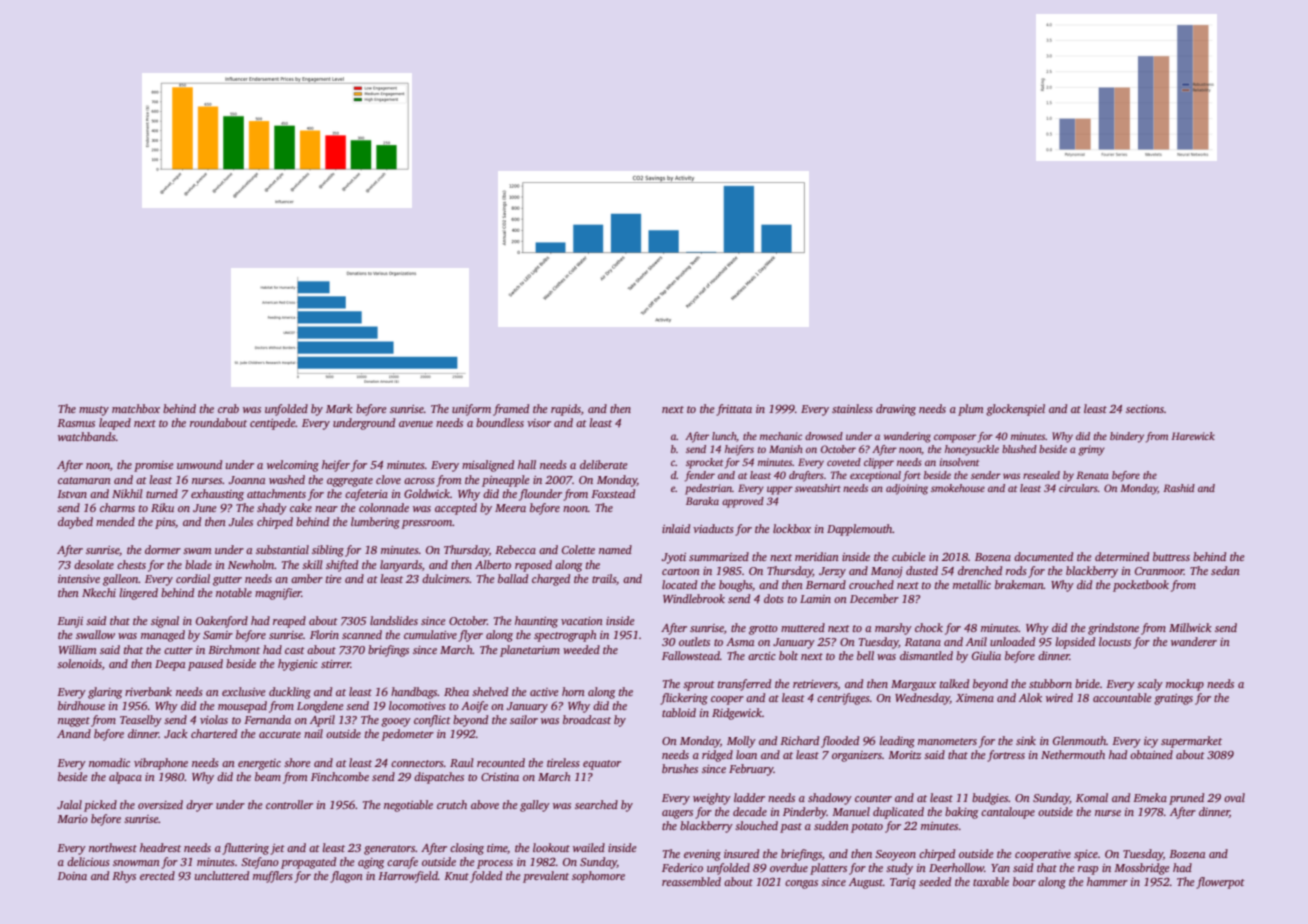 This image has width=1308, height=924. What do you see at coordinates (199, 464) in the image?
I see `unwound` at bounding box center [199, 464].
